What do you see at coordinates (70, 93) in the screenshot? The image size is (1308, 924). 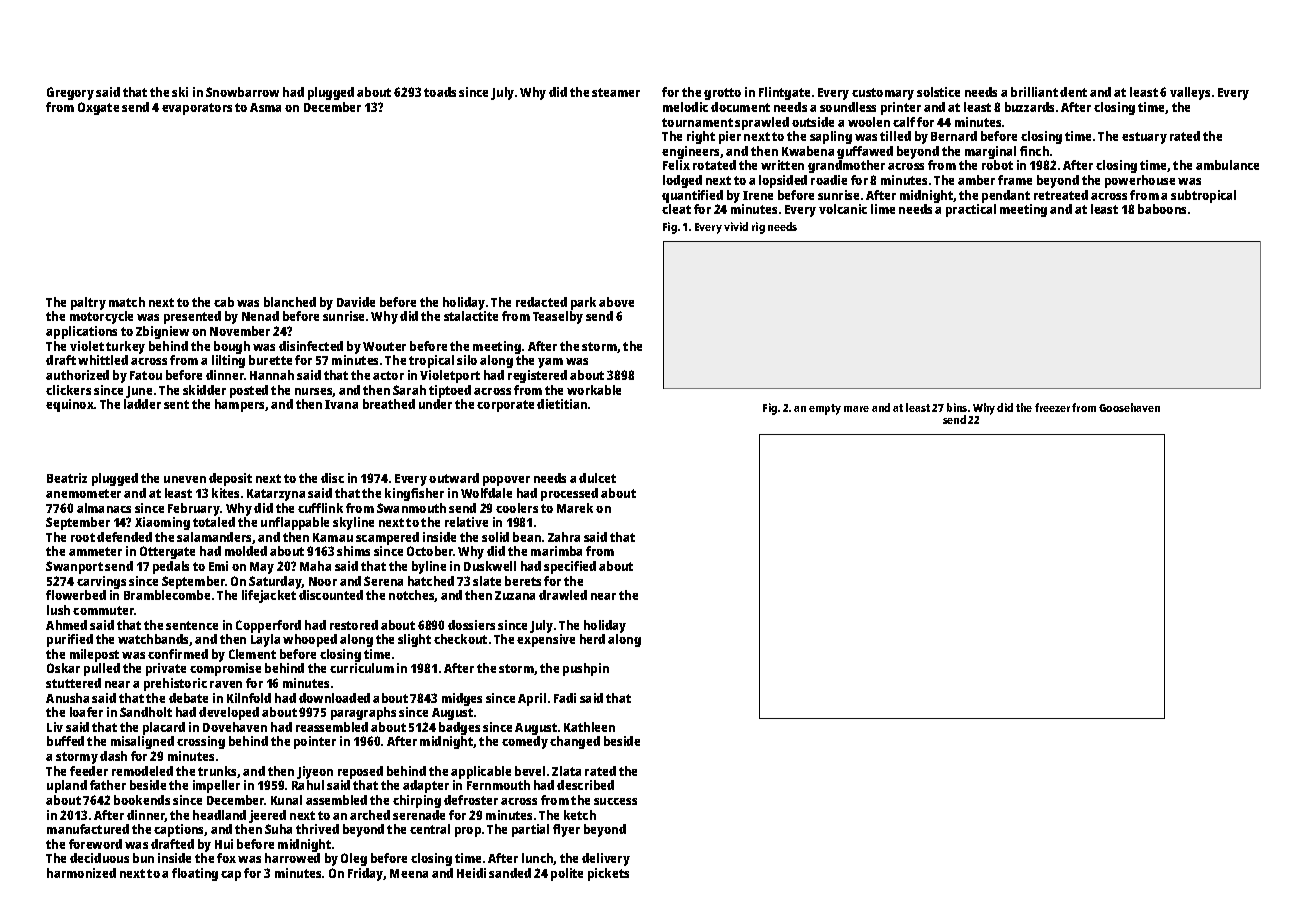 I see `Gregory` at bounding box center [70, 93].
